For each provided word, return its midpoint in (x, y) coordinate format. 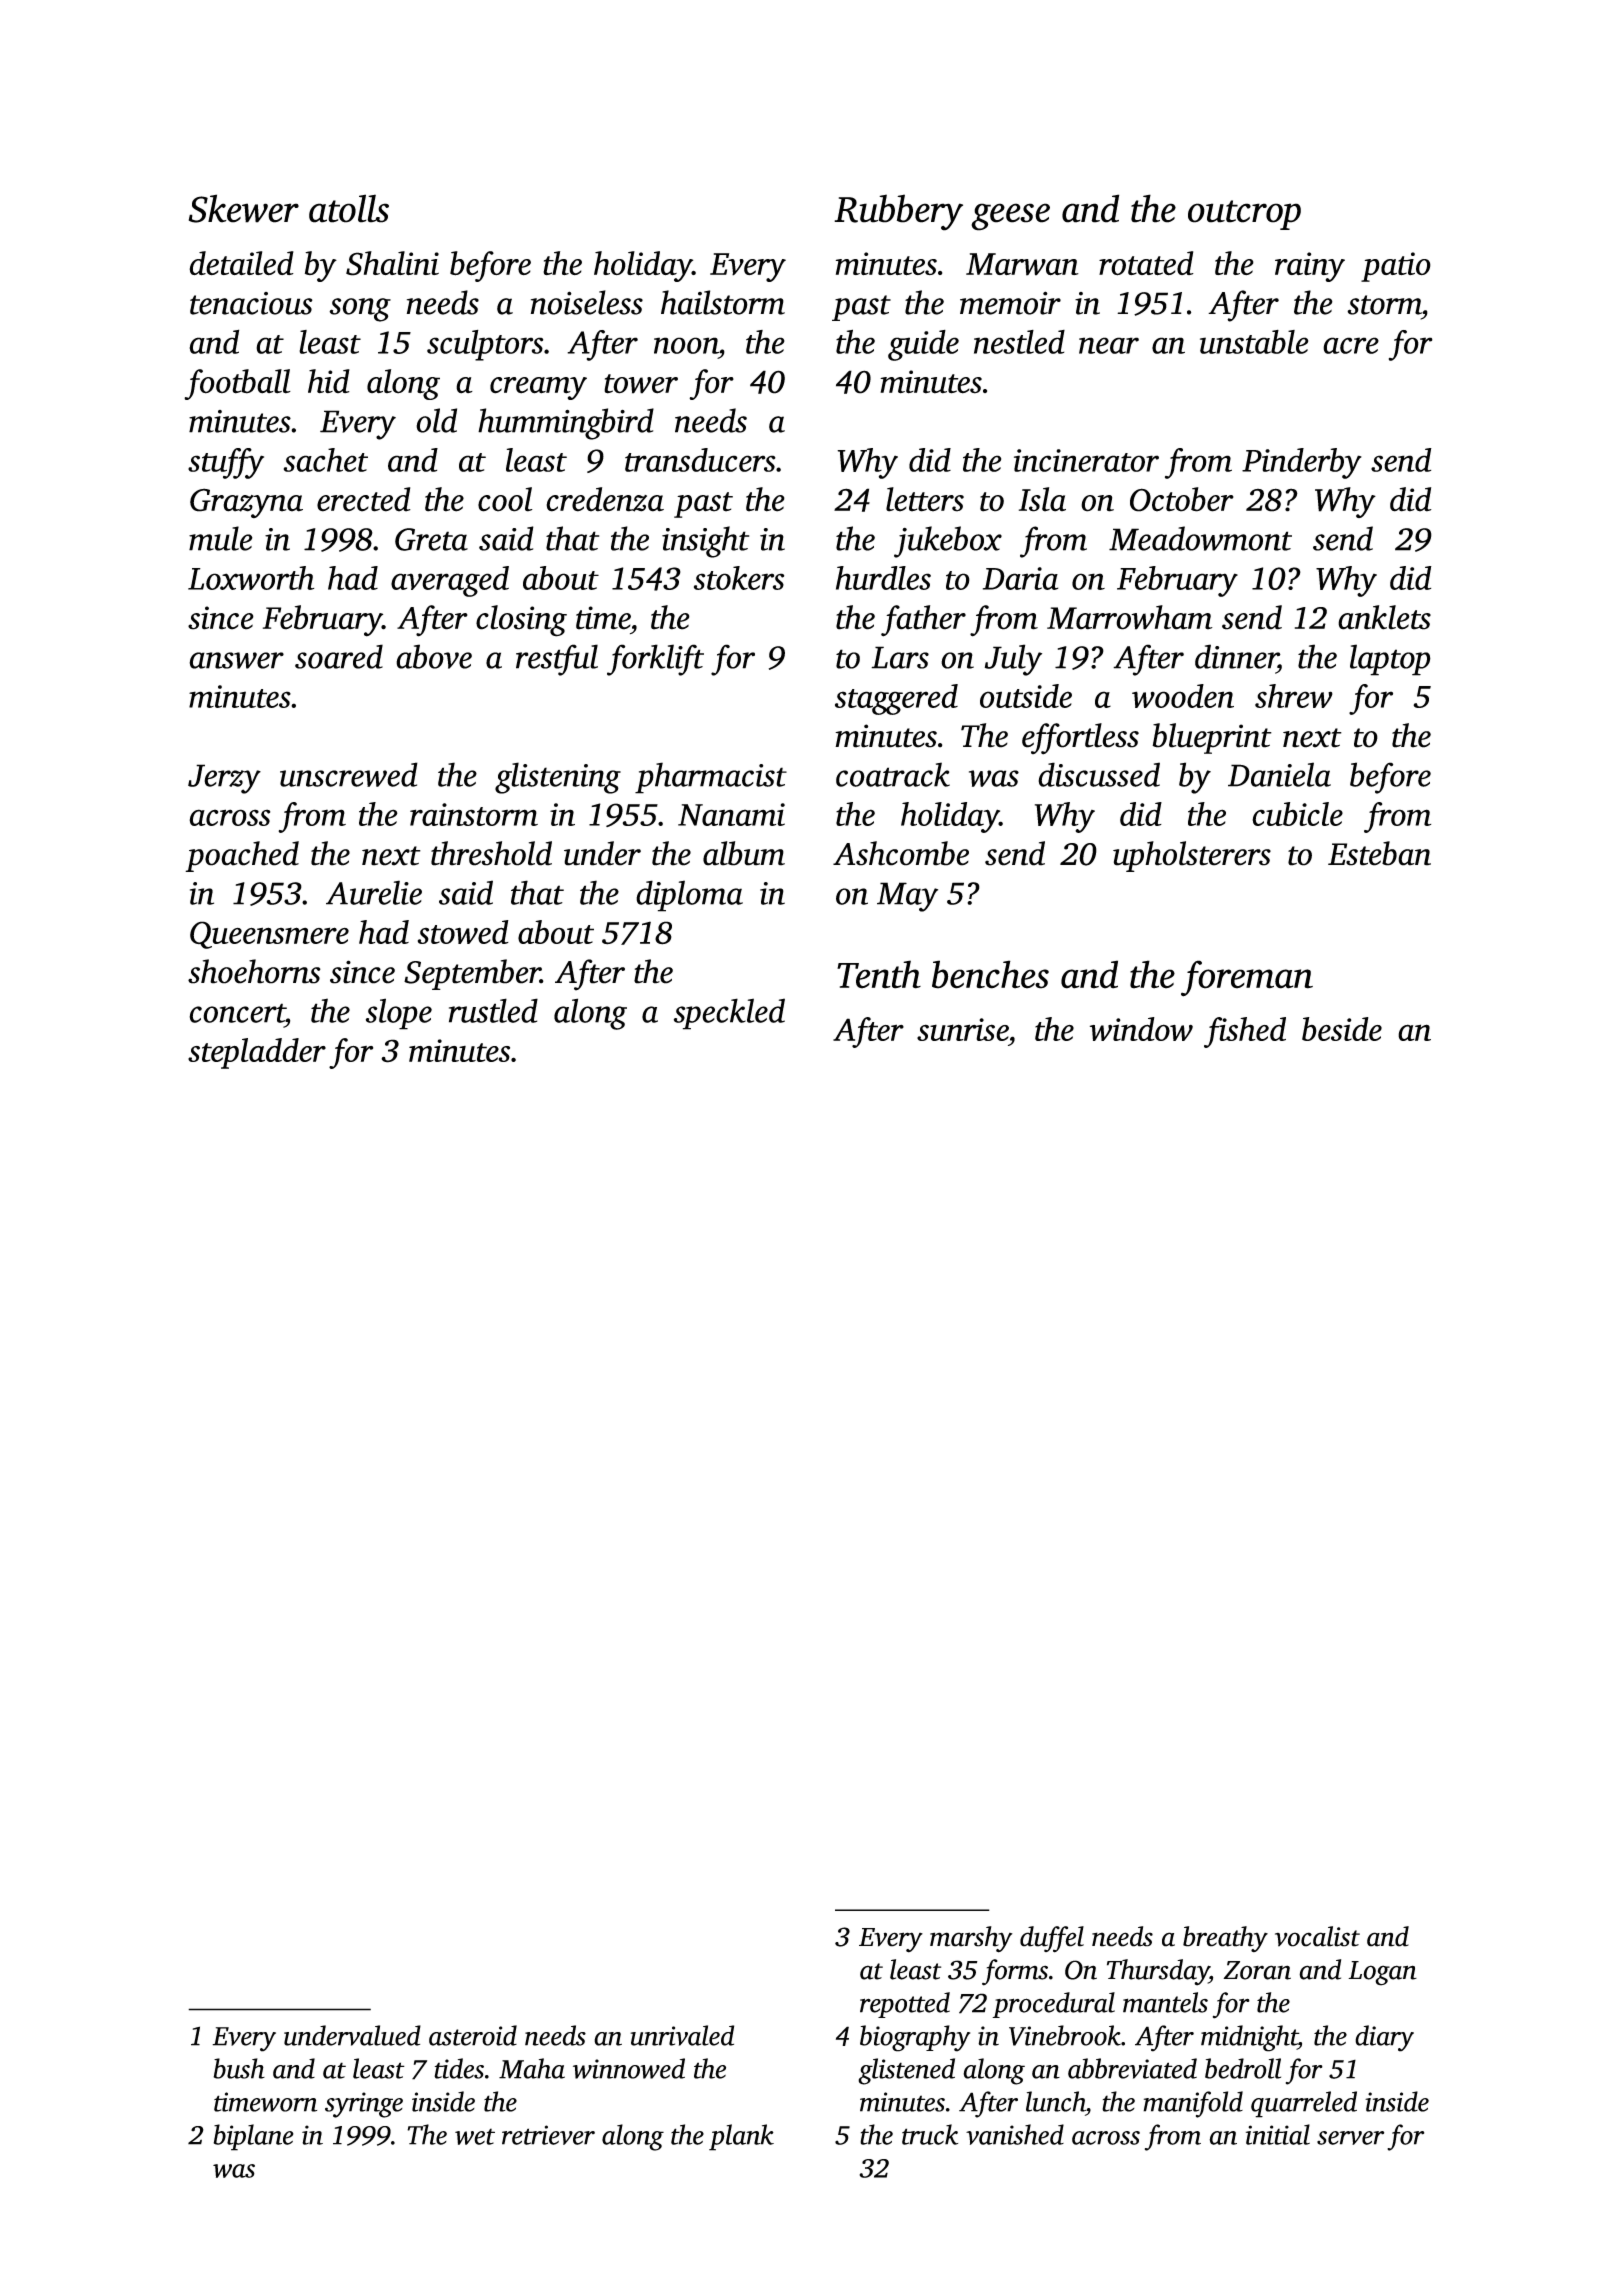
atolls (349, 208)
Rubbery (898, 212)
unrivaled (682, 2035)
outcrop (1244, 215)
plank (741, 2137)
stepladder (257, 1053)
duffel (1052, 1939)
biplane (253, 2137)
